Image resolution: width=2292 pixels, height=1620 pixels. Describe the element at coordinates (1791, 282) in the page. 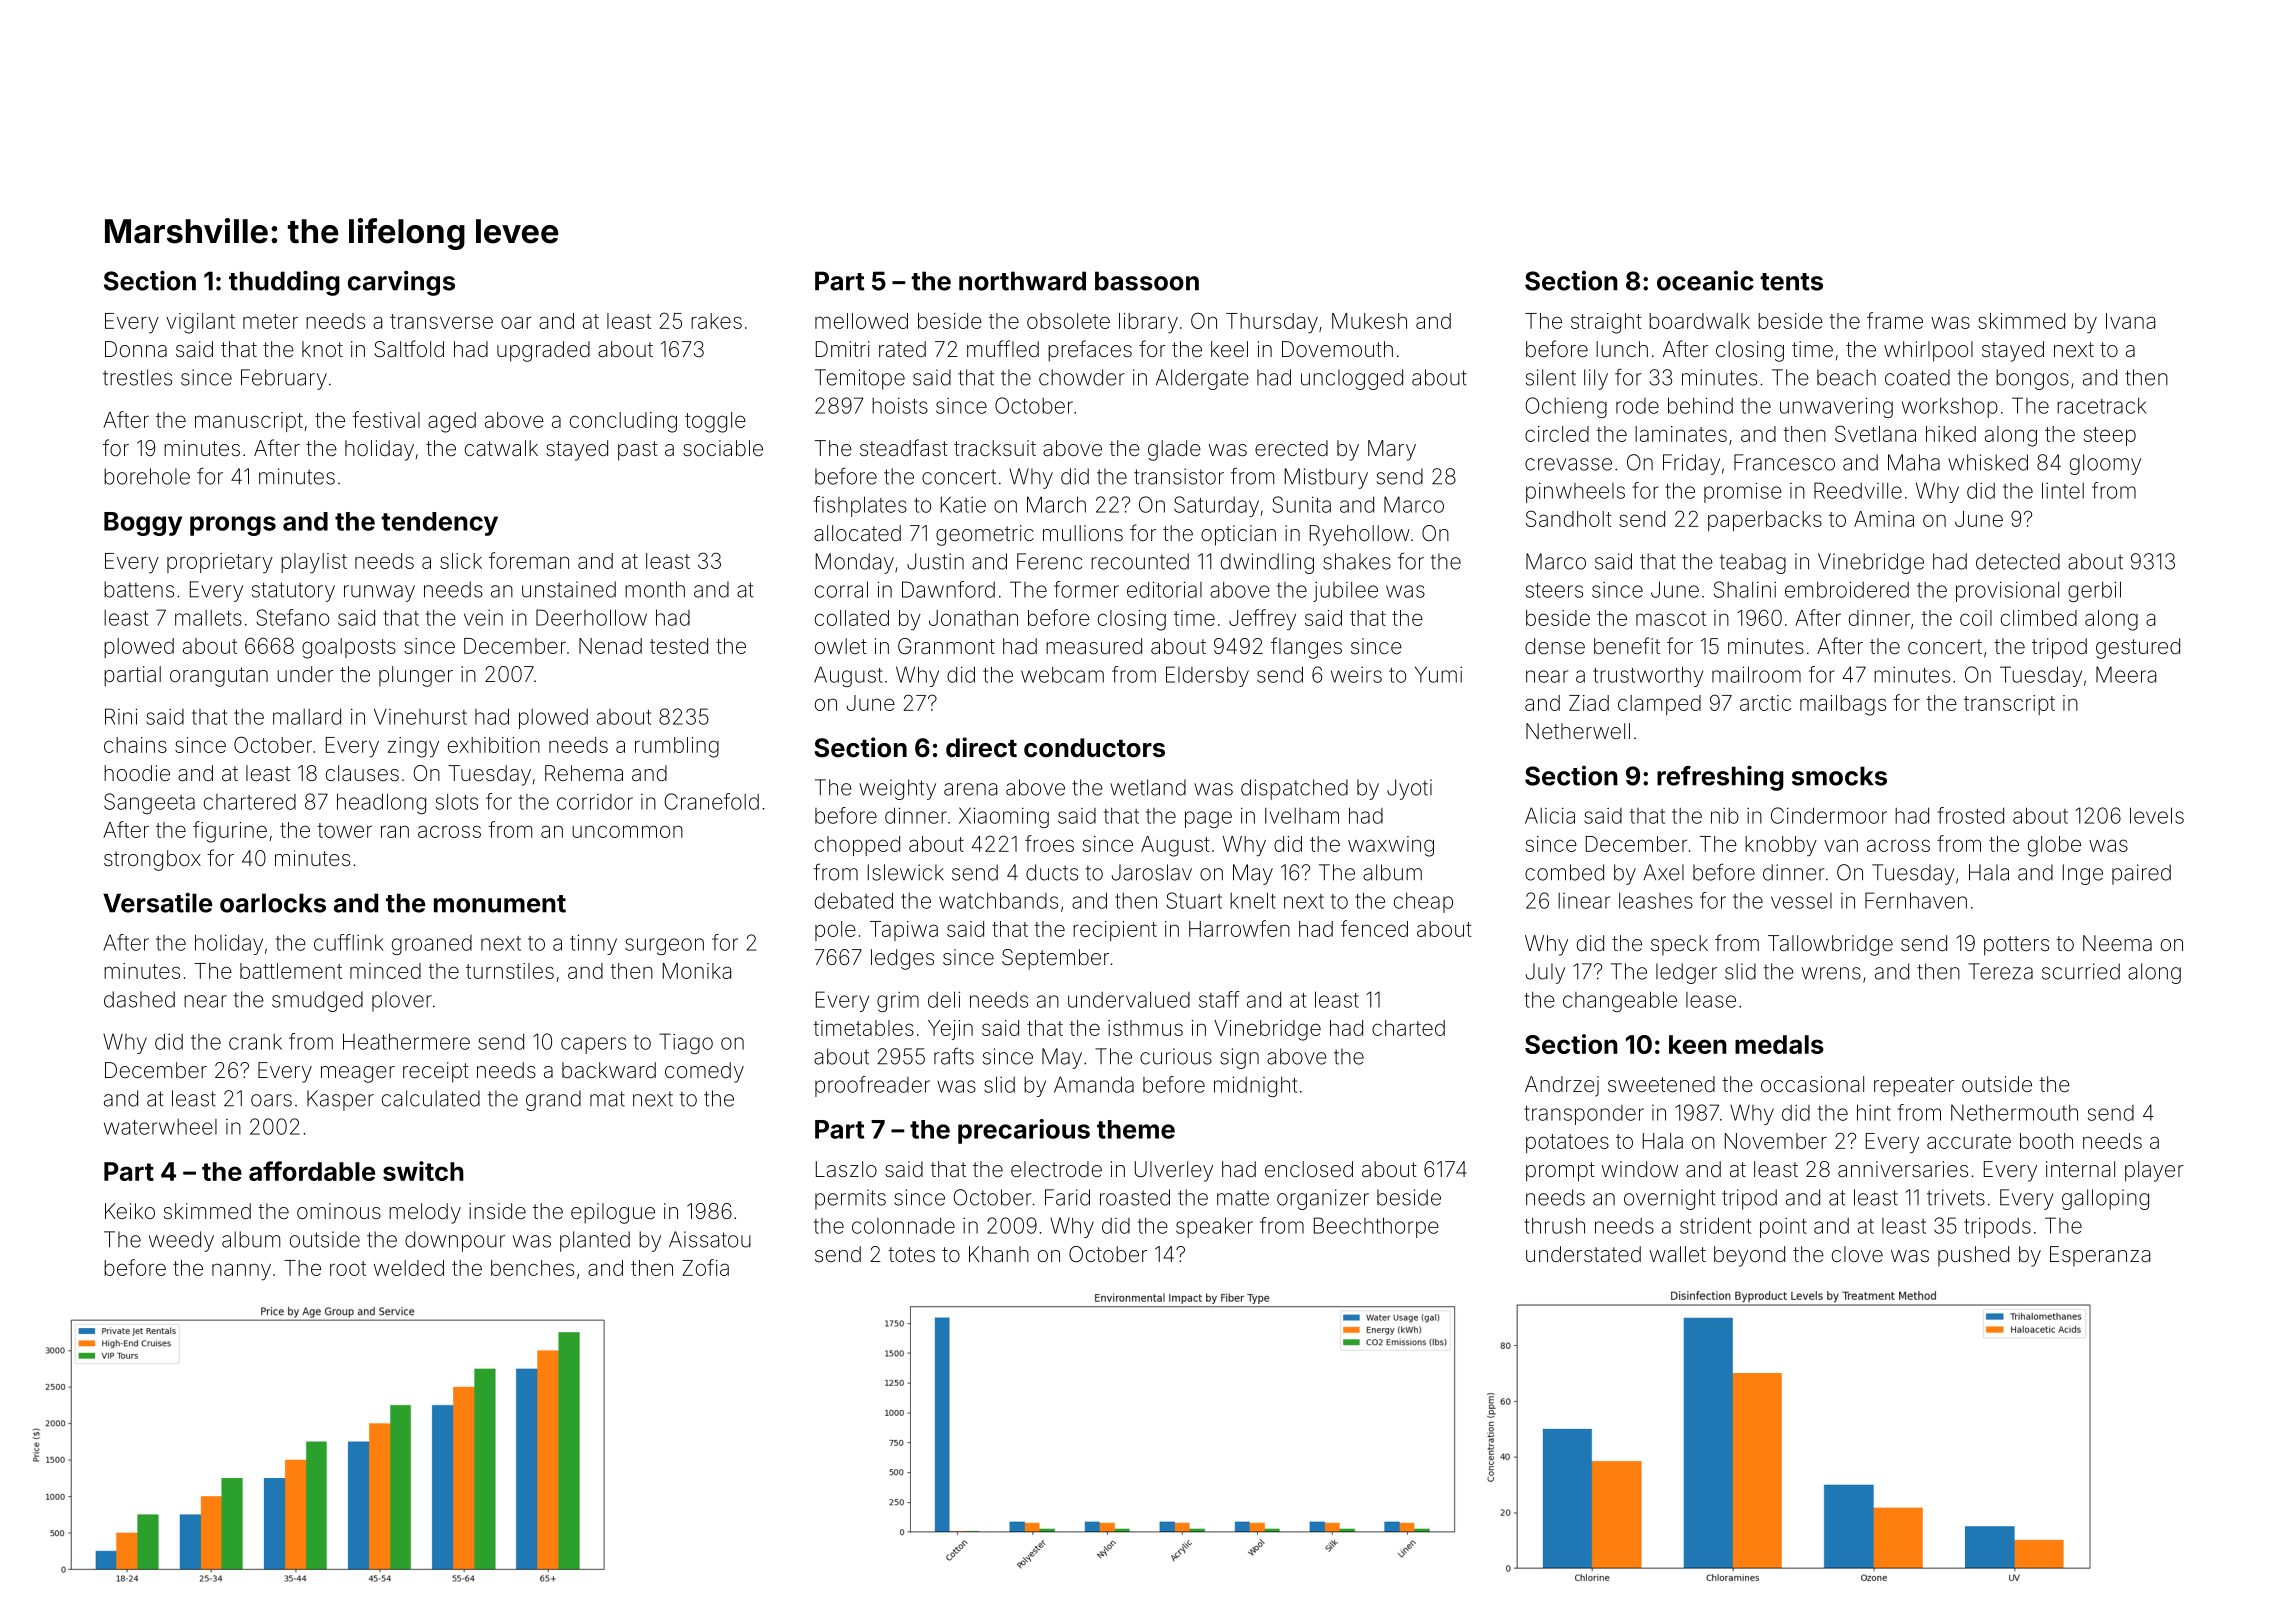

I see `tents` at that location.
